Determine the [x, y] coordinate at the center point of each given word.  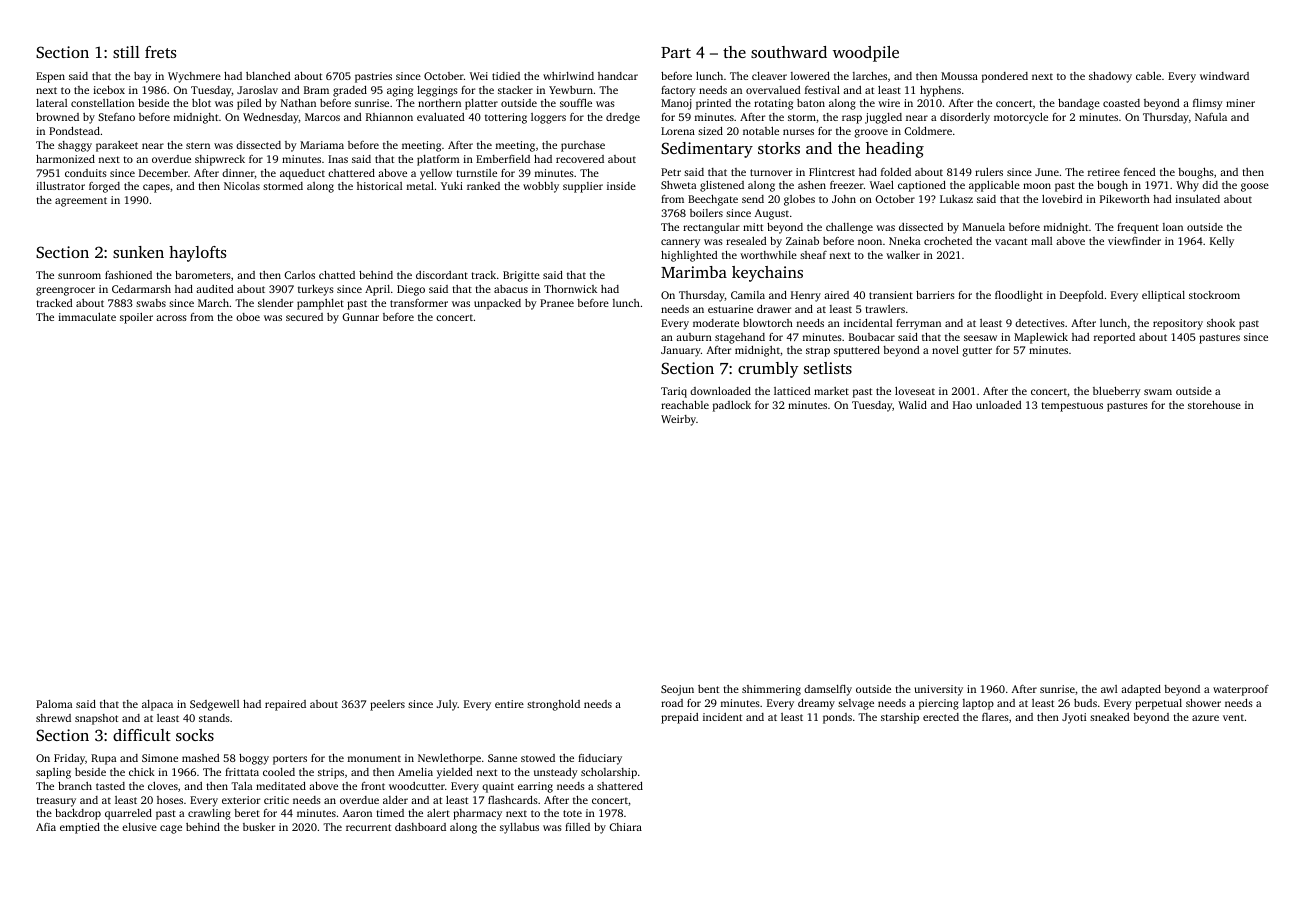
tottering [506, 118]
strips [331, 773]
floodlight [1019, 296]
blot [201, 103]
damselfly [828, 690]
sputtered [857, 351]
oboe [248, 317]
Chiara [626, 827]
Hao [962, 405]
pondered [1005, 77]
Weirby [678, 420]
